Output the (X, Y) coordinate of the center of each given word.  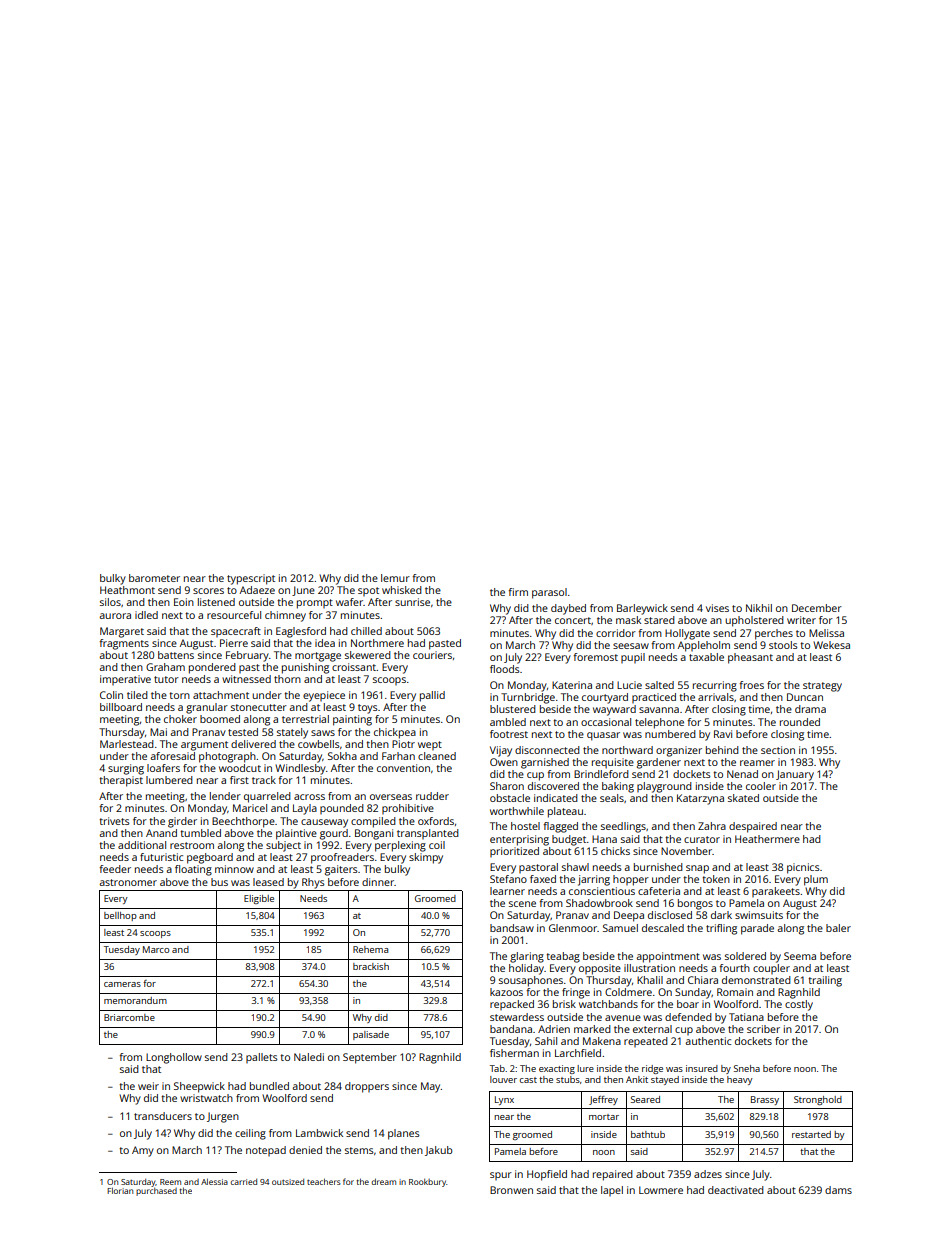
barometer (154, 578)
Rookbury (427, 1182)
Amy (143, 1151)
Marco (156, 949)
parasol (549, 593)
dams (838, 1190)
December (817, 608)
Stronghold (818, 1100)
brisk (564, 1004)
